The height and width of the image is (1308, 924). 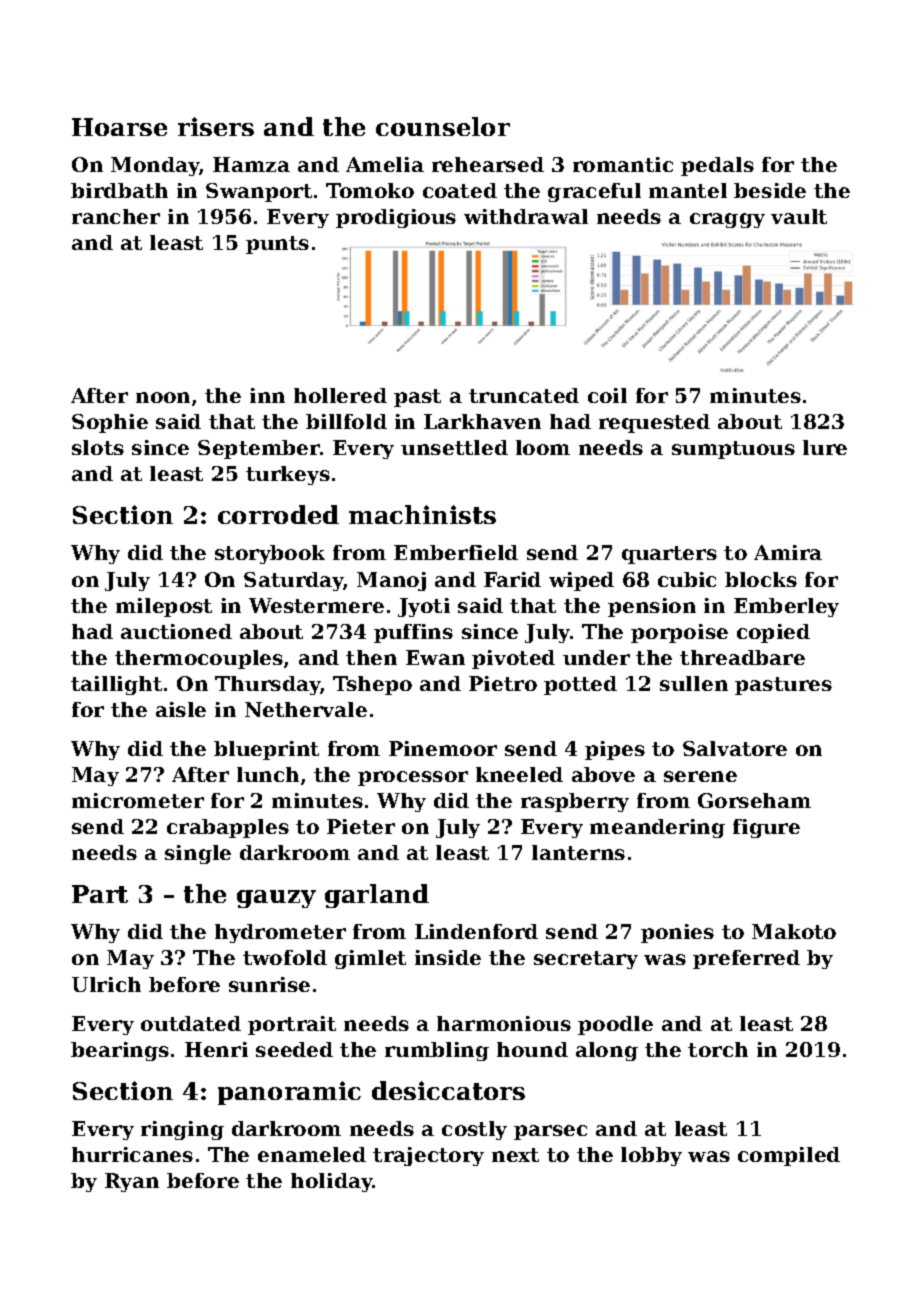 I want to click on holiday, so click(x=332, y=1182).
